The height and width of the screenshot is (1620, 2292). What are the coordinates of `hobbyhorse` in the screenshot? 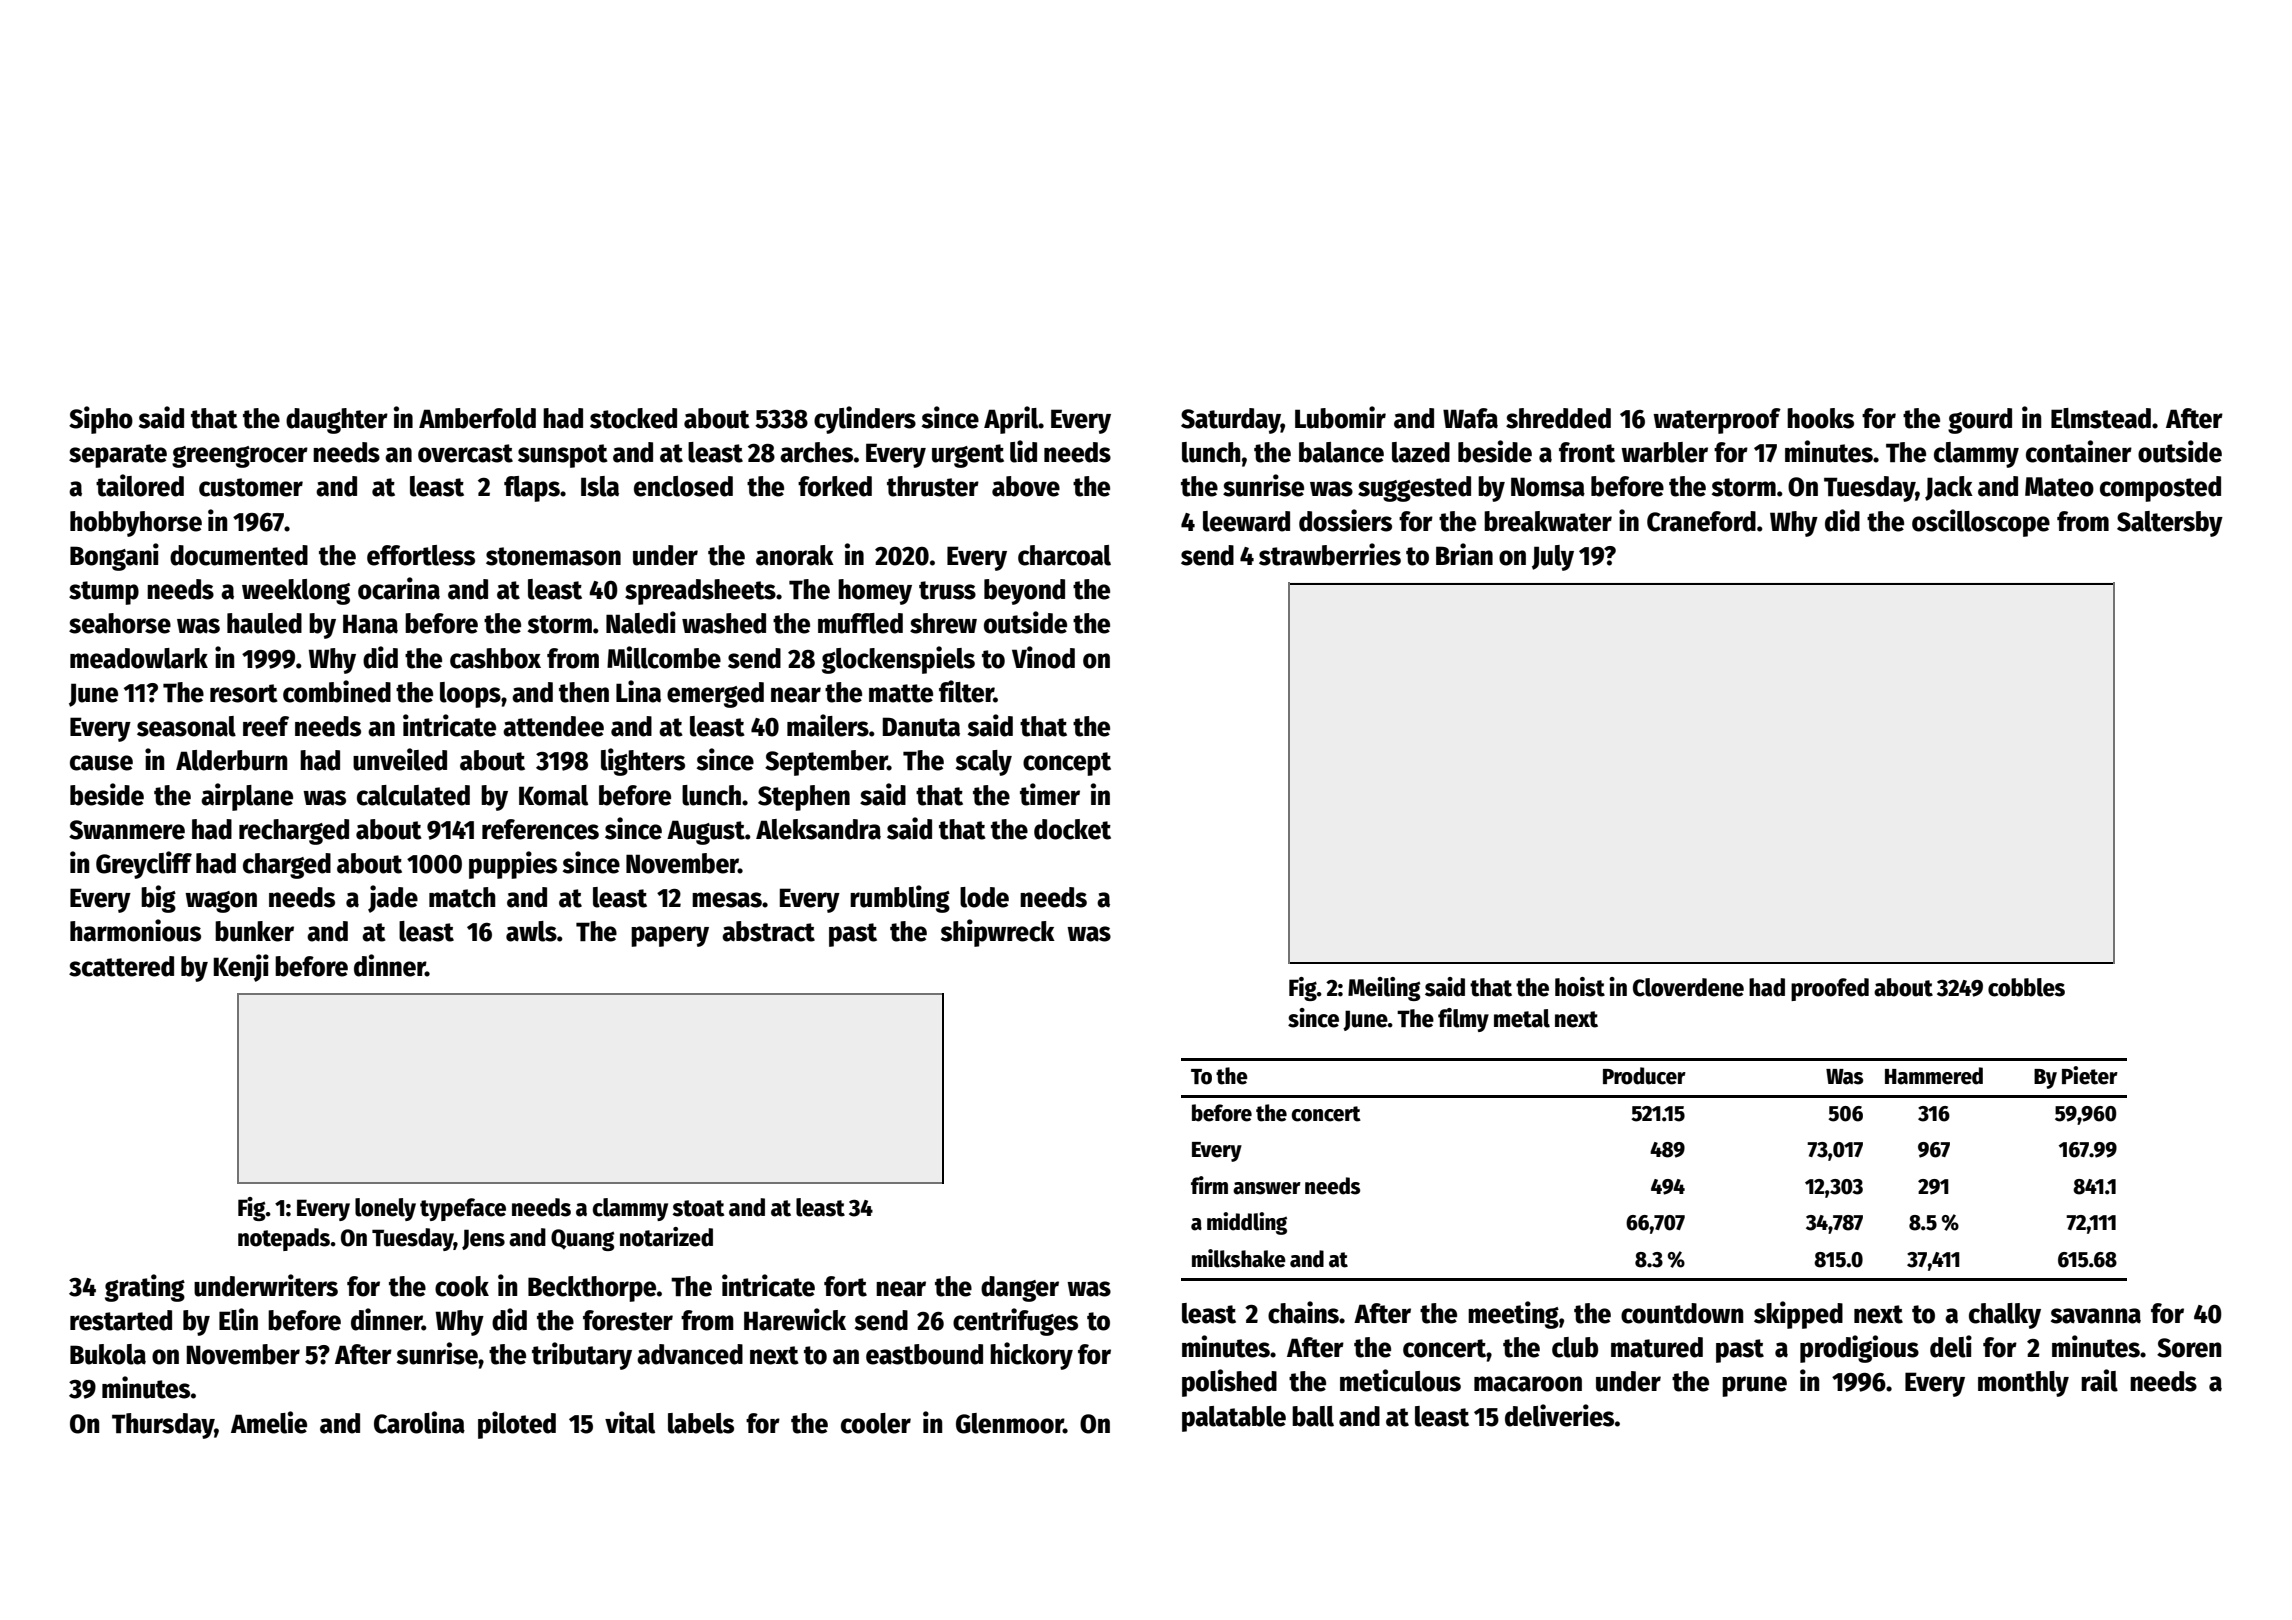 It's located at (136, 524).
